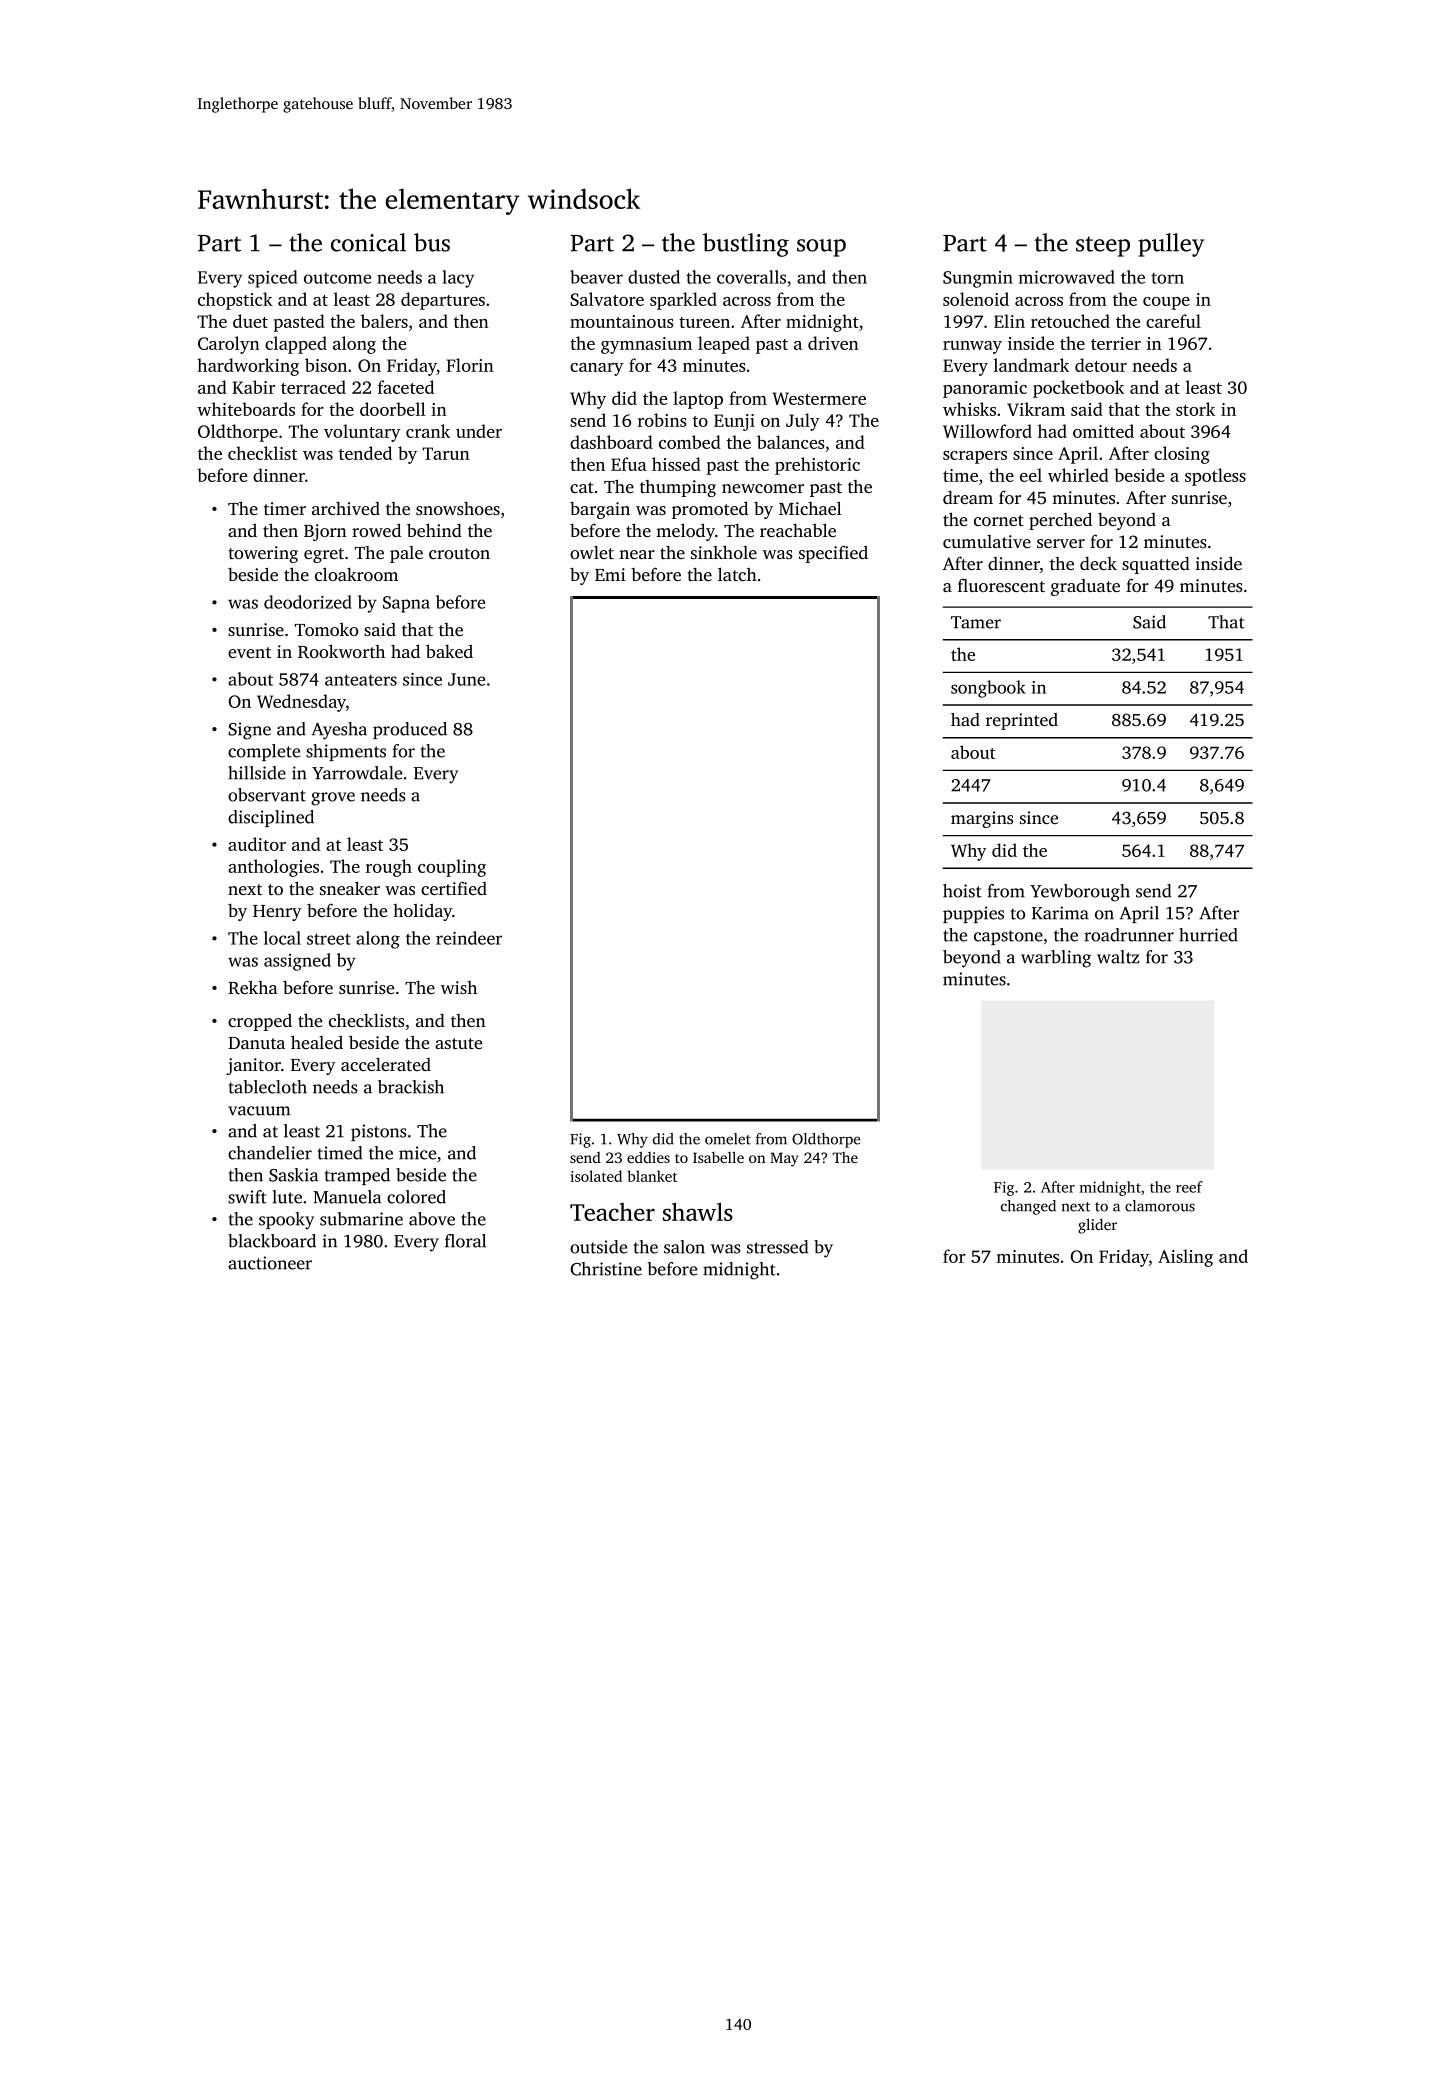 Image resolution: width=1450 pixels, height=2100 pixels. Describe the element at coordinates (600, 510) in the screenshot. I see `bargain` at that location.
